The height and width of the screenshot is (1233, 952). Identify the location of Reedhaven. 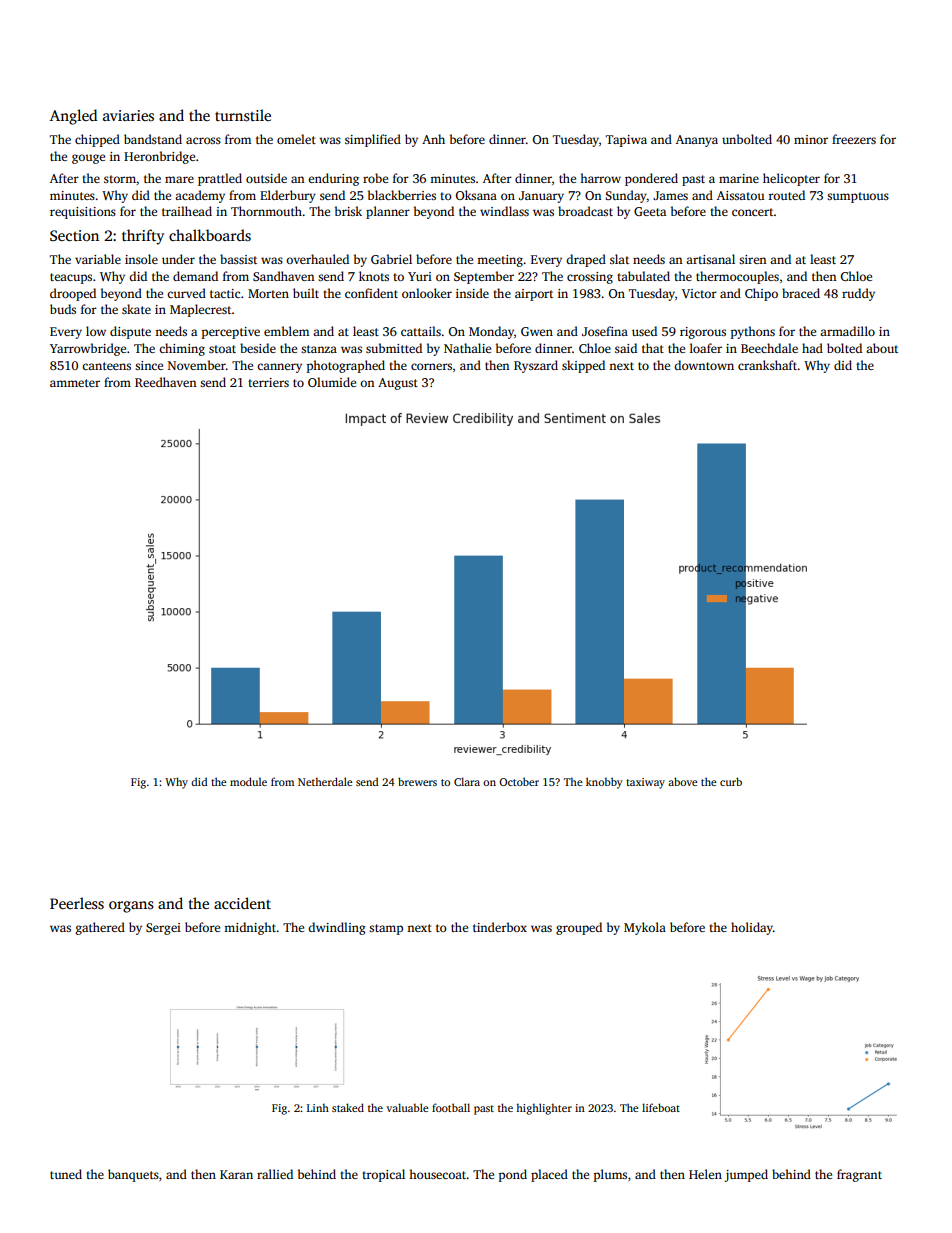
(165, 382).
